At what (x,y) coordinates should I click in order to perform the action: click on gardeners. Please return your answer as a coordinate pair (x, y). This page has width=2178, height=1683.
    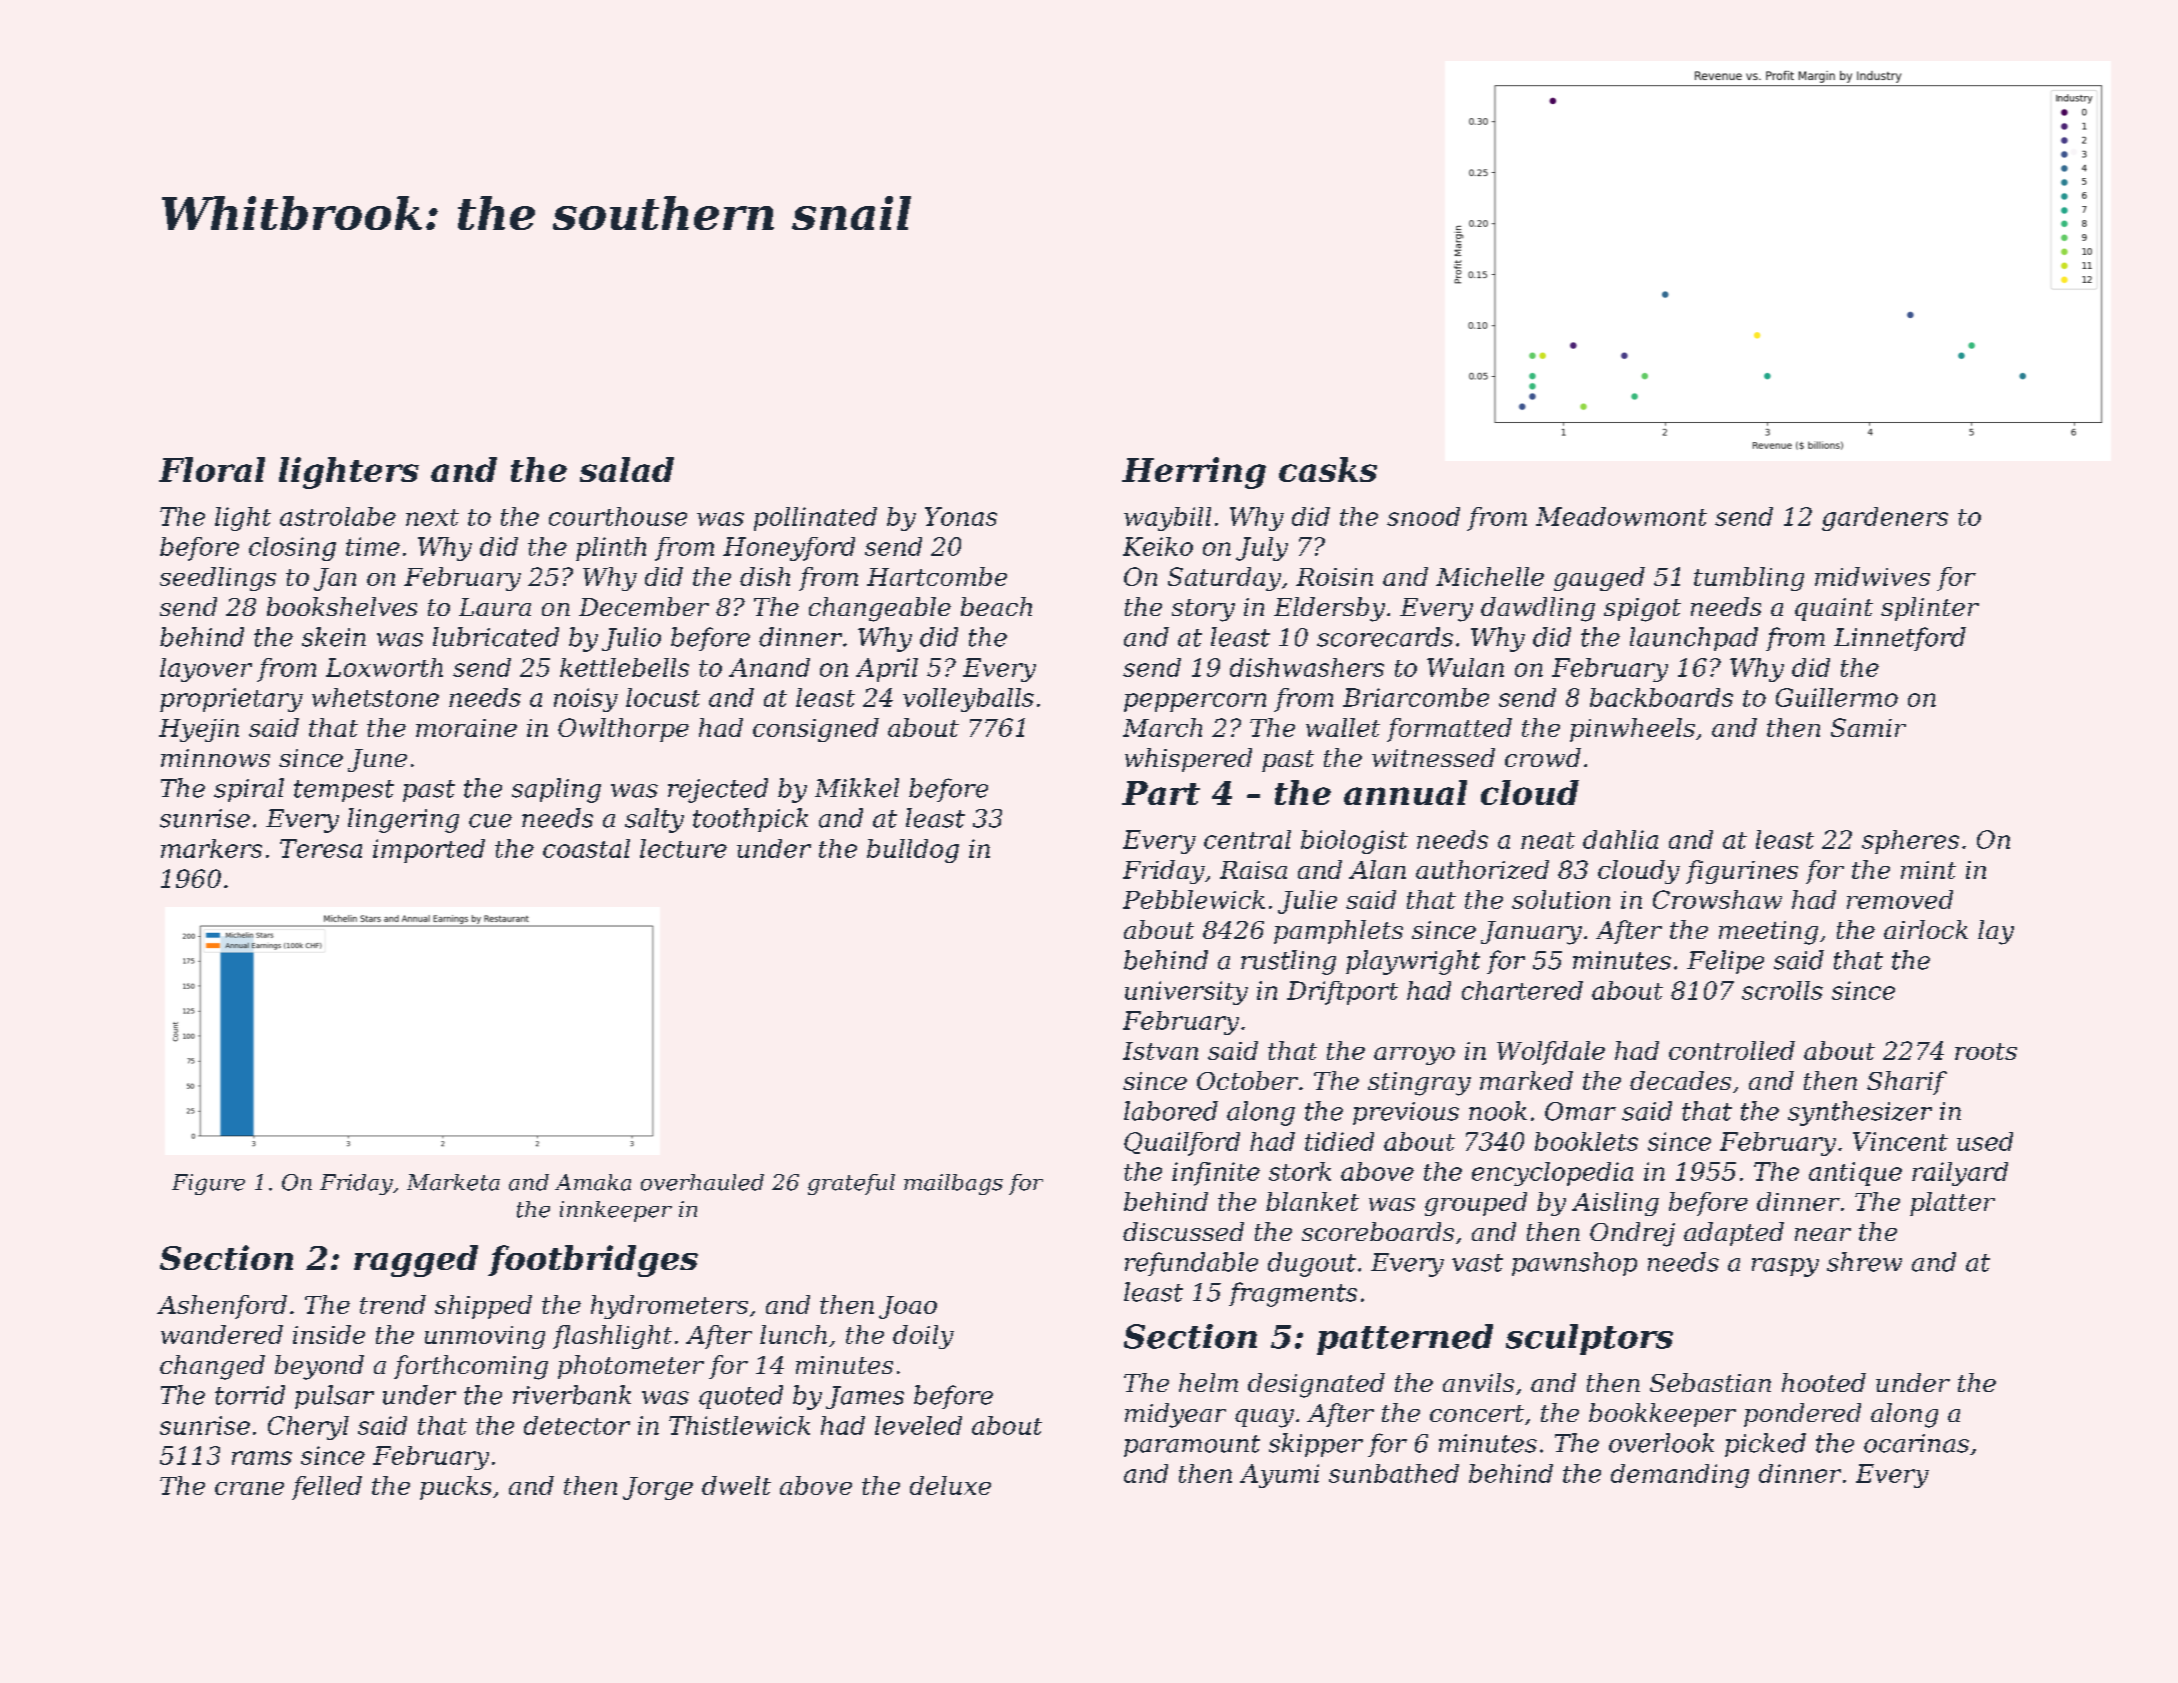
    Looking at the image, I should click on (1885, 519).
